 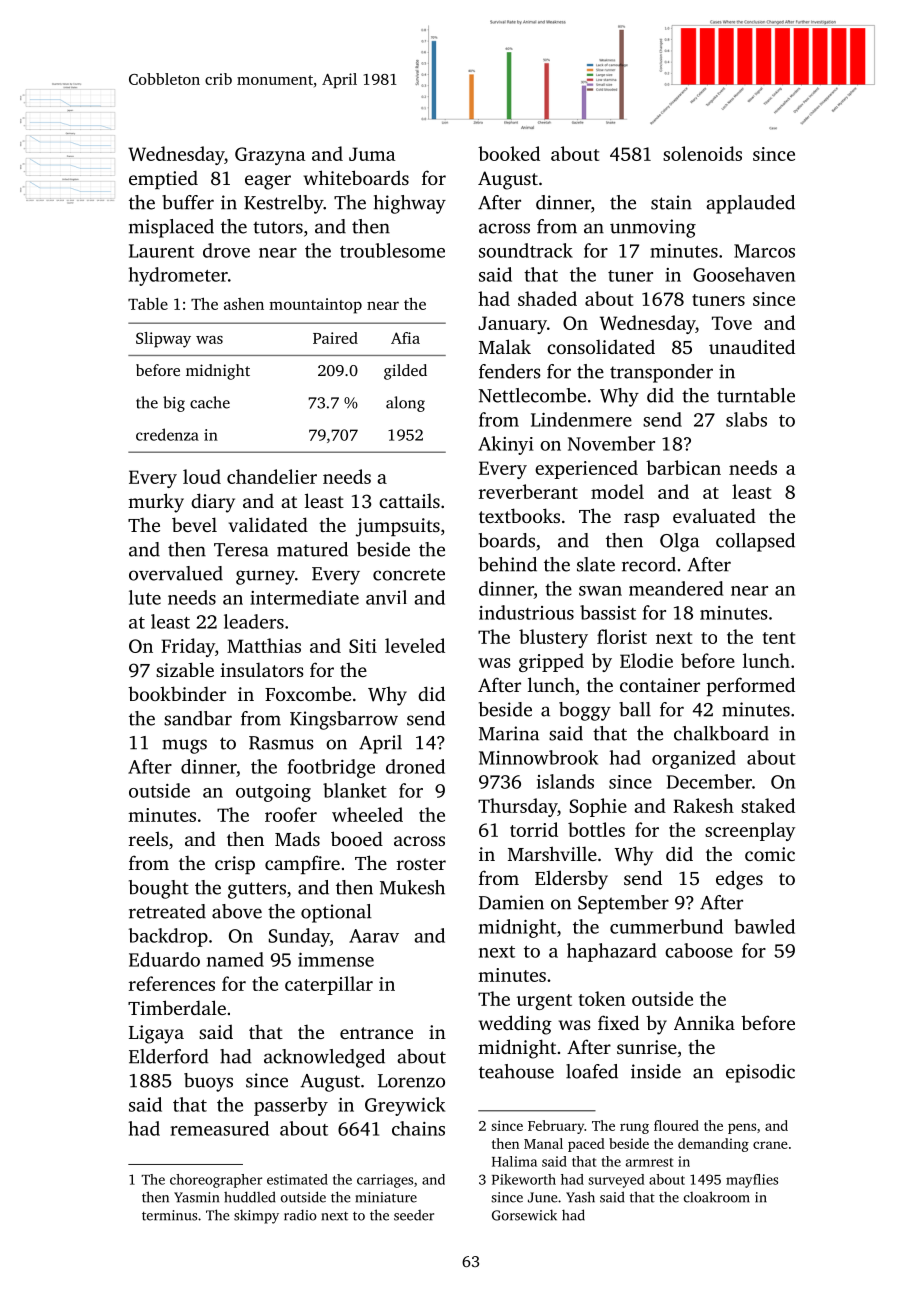 I want to click on credenza, so click(x=167, y=434).
